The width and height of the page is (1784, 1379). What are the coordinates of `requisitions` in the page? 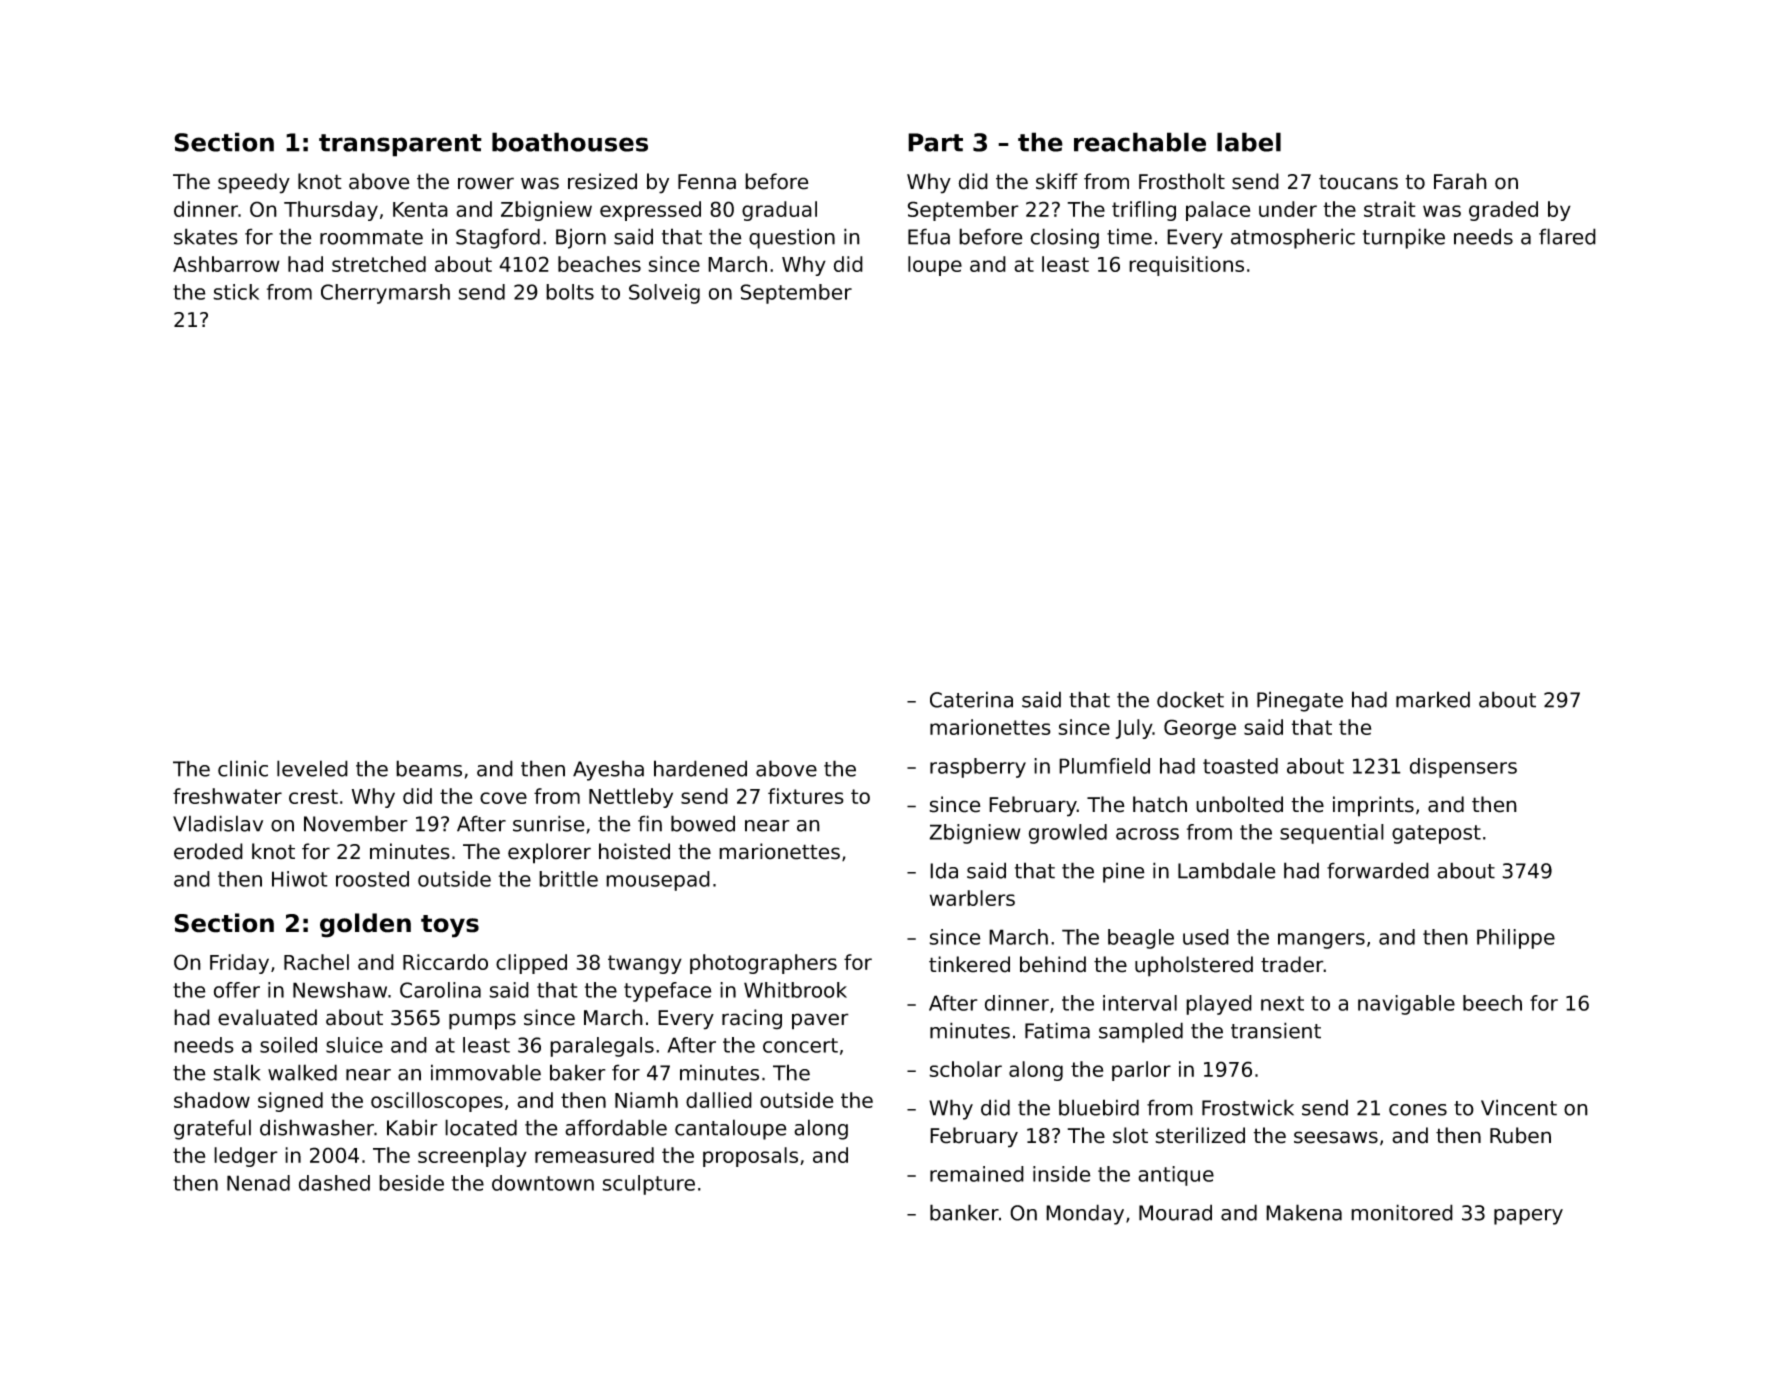 It's located at (1186, 266).
